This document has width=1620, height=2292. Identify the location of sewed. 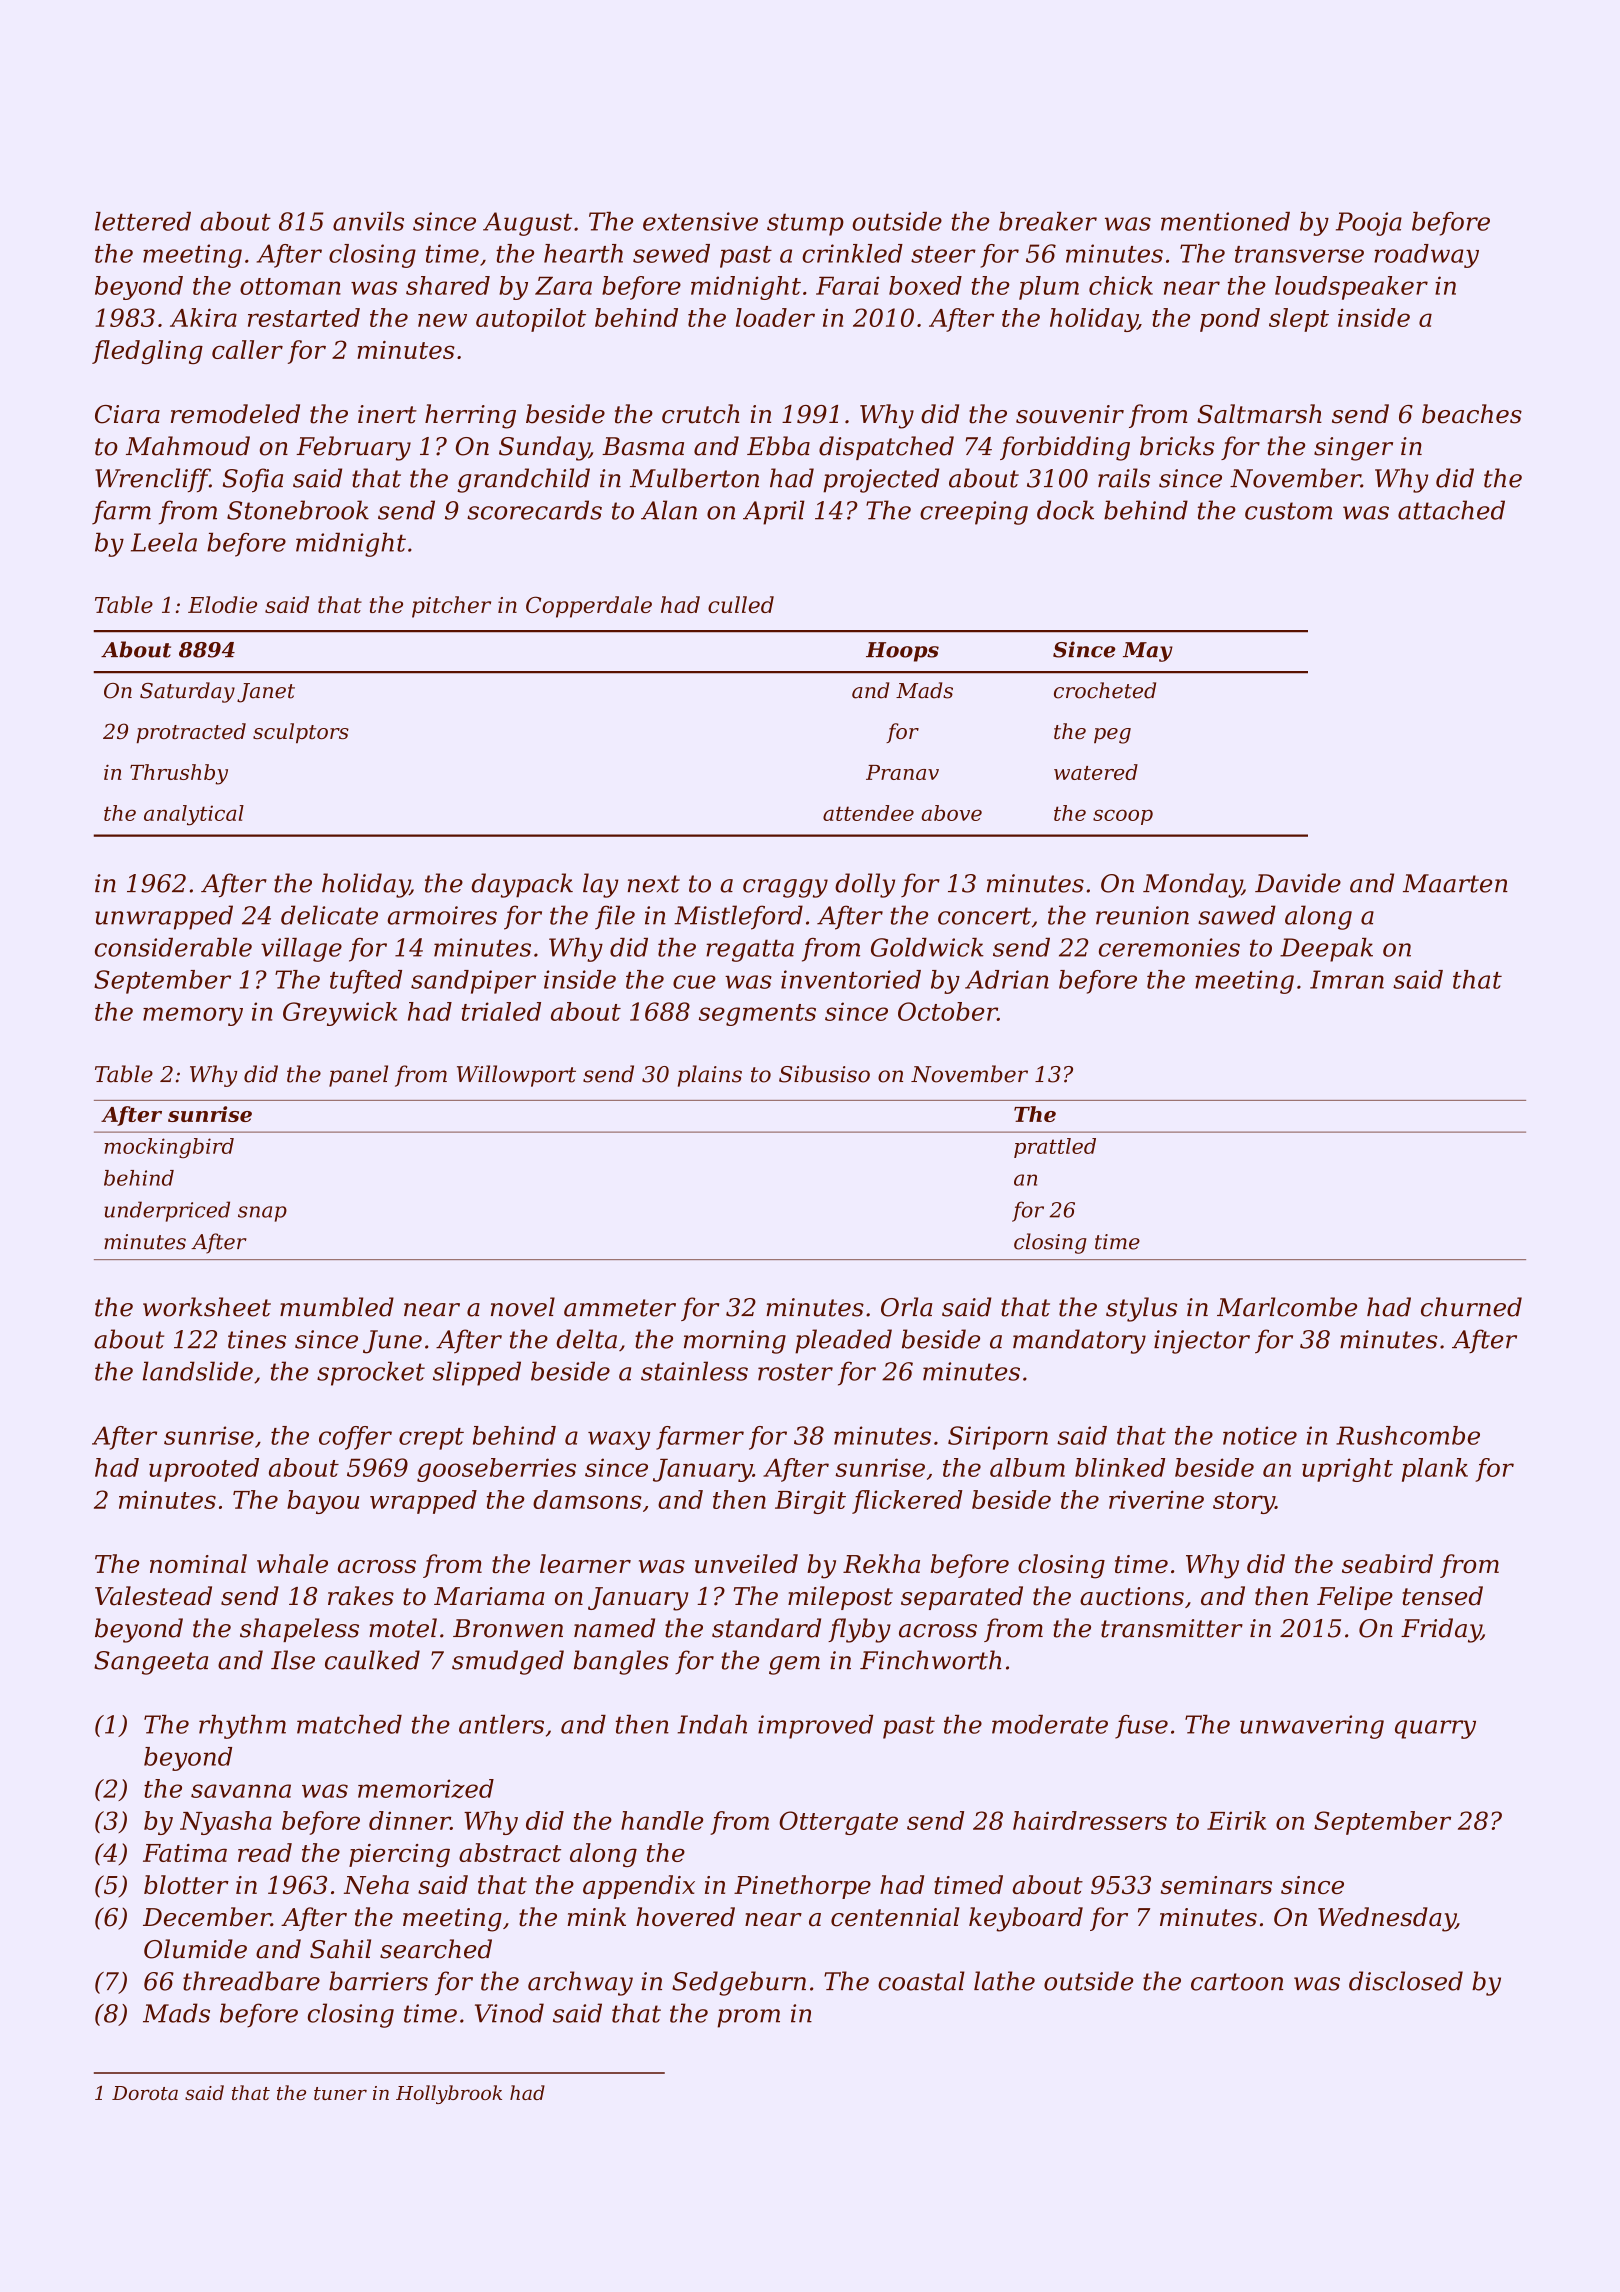
(671, 253).
